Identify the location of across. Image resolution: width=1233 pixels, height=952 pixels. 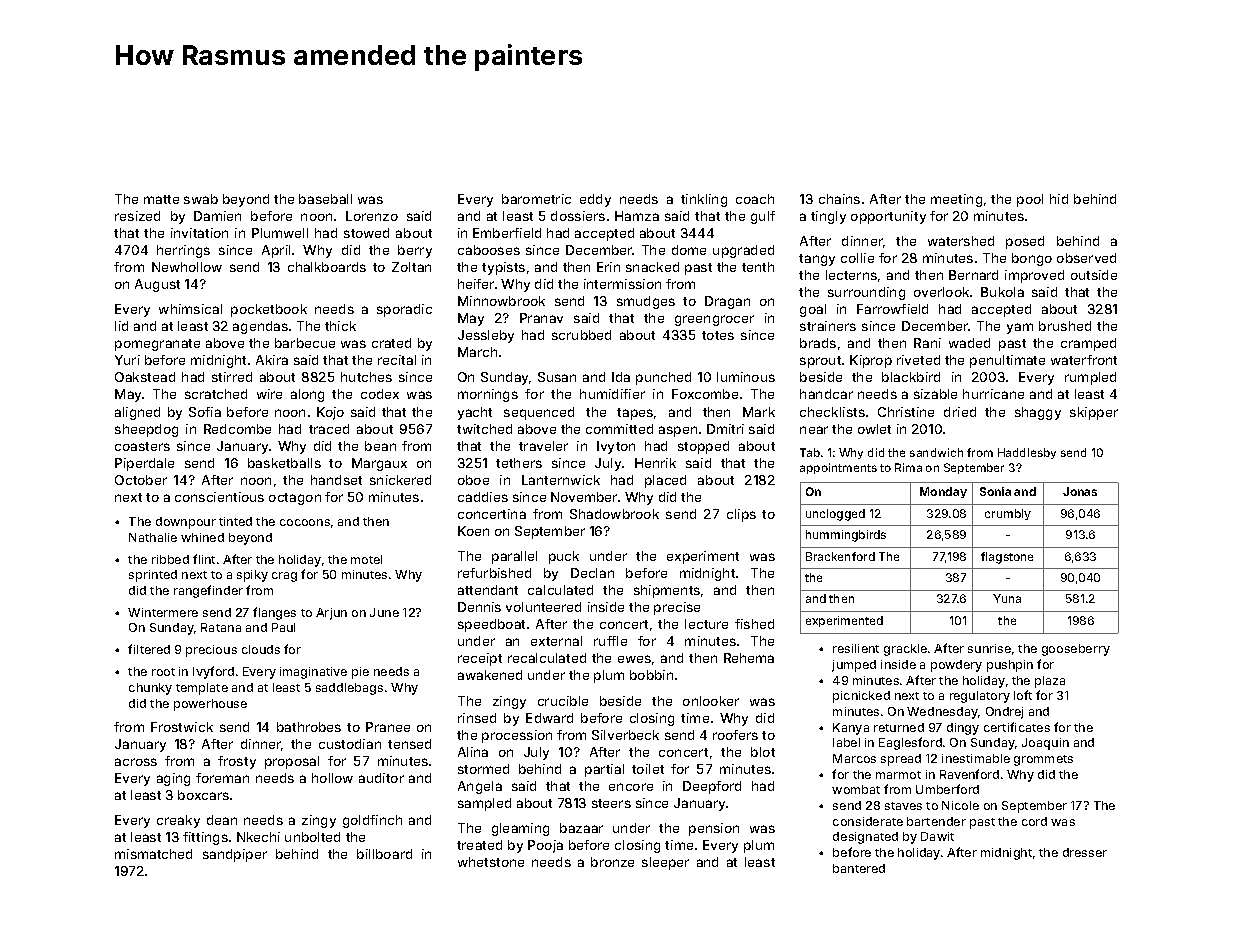
(136, 762).
